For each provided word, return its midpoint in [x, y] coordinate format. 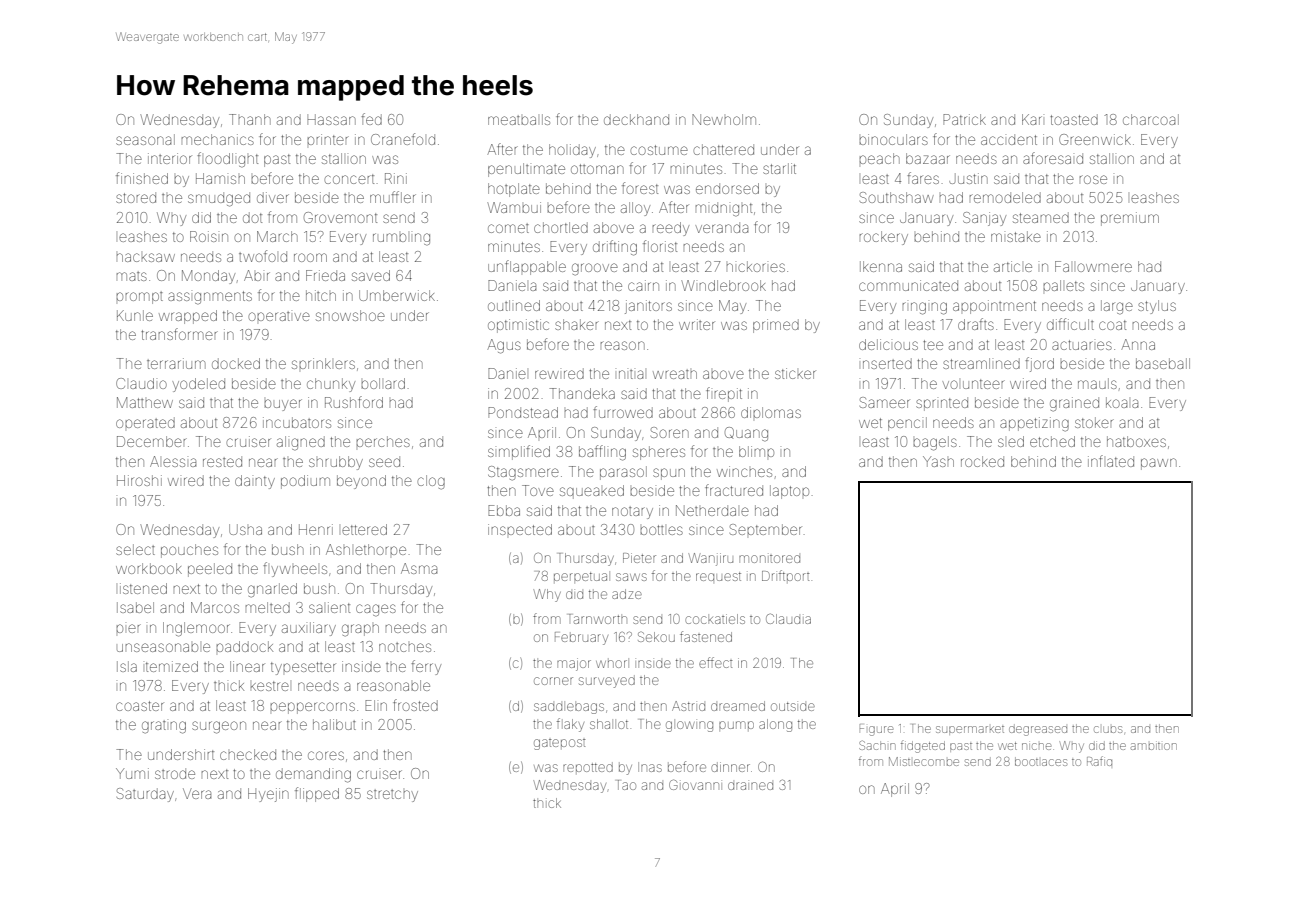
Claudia [788, 619]
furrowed [623, 412]
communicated [908, 285]
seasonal [145, 139]
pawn [1159, 464]
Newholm [724, 119]
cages [376, 610]
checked [248, 754]
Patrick [964, 119]
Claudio [141, 383]
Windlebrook [723, 285]
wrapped [188, 317]
